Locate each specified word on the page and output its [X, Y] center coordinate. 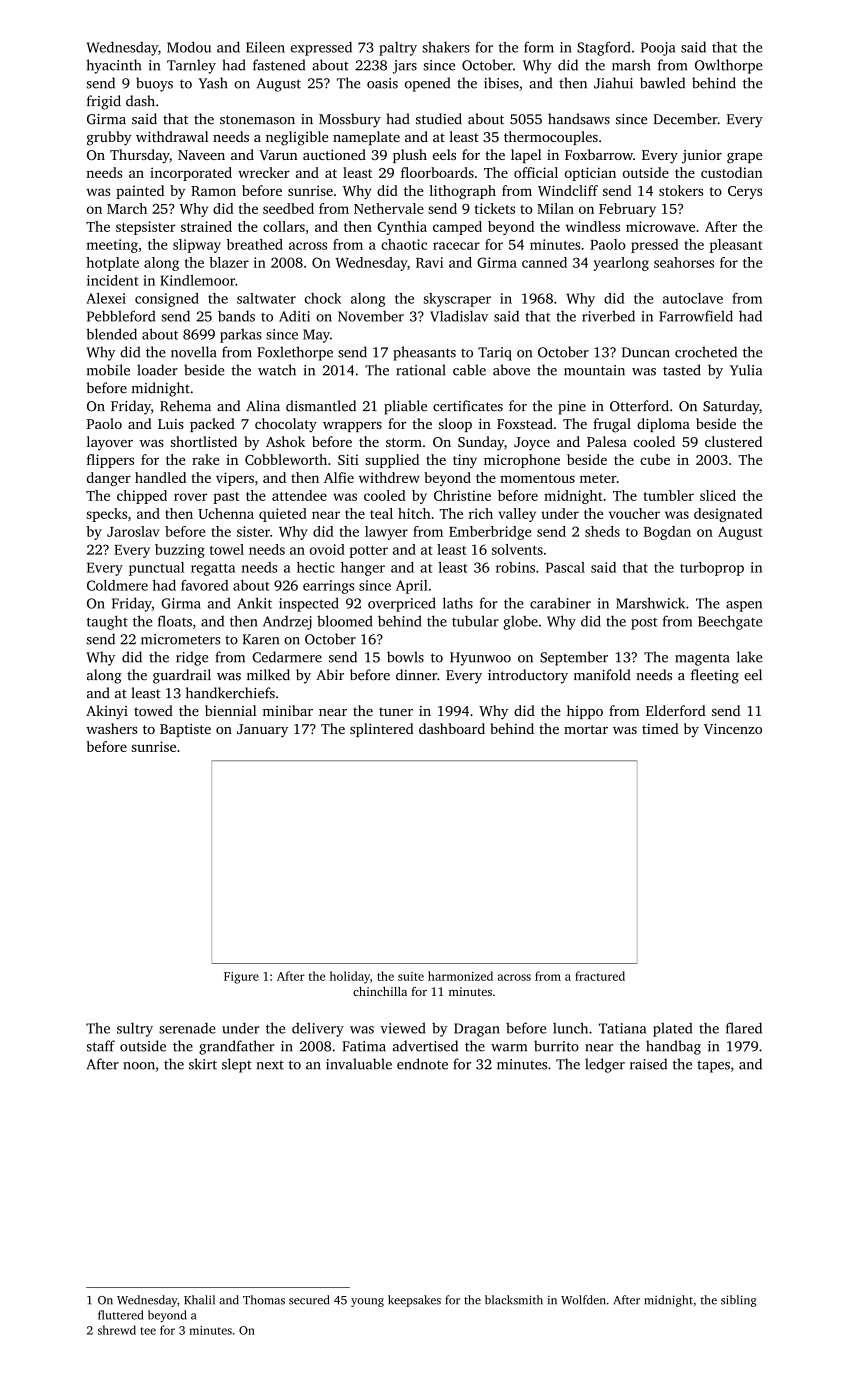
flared [744, 1028]
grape [744, 158]
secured [309, 1300]
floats [175, 621]
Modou [189, 47]
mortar [586, 729]
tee [148, 1331]
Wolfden [583, 1300]
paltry [398, 48]
